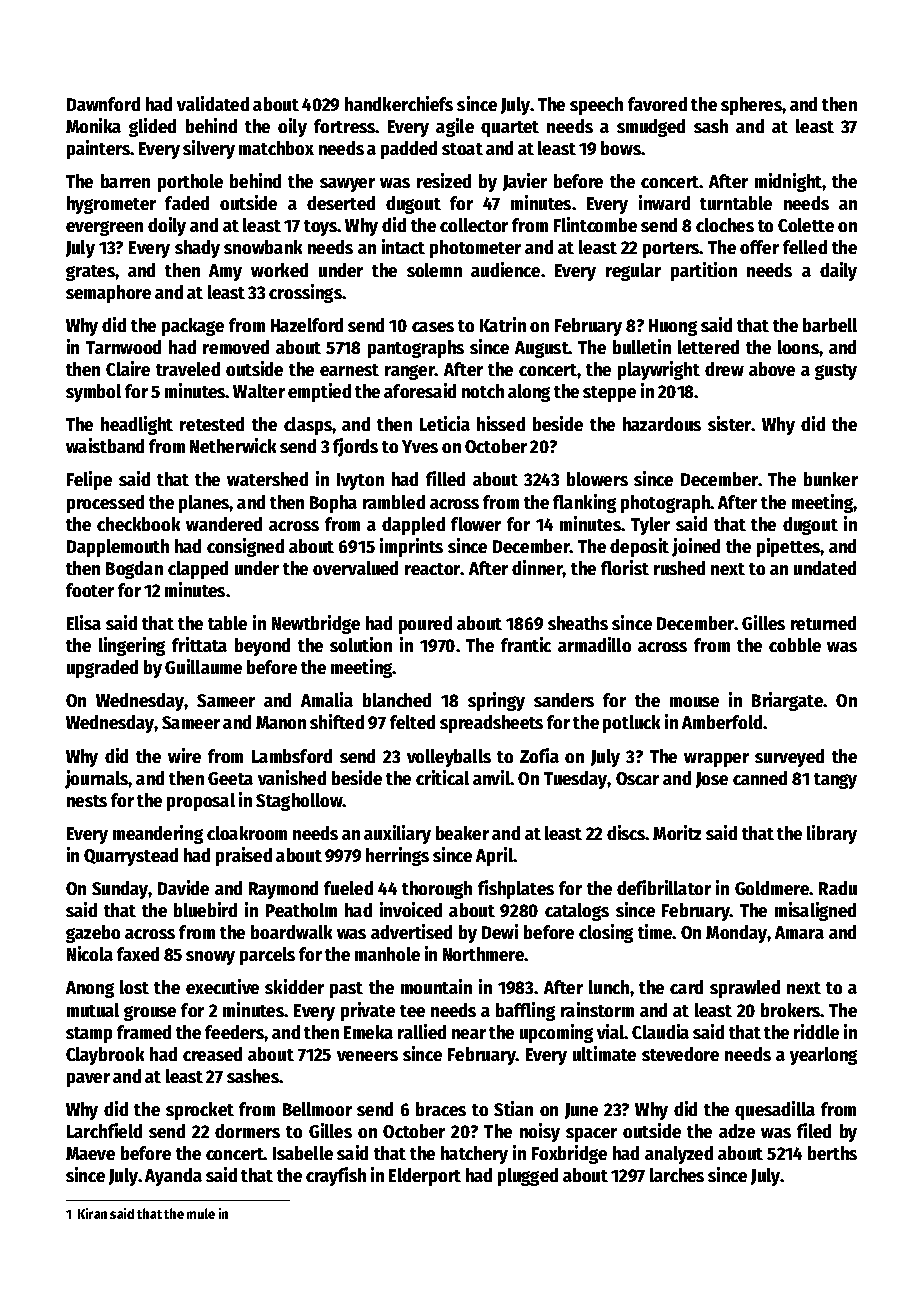  Describe the element at coordinates (513, 1108) in the screenshot. I see `Stian` at that location.
